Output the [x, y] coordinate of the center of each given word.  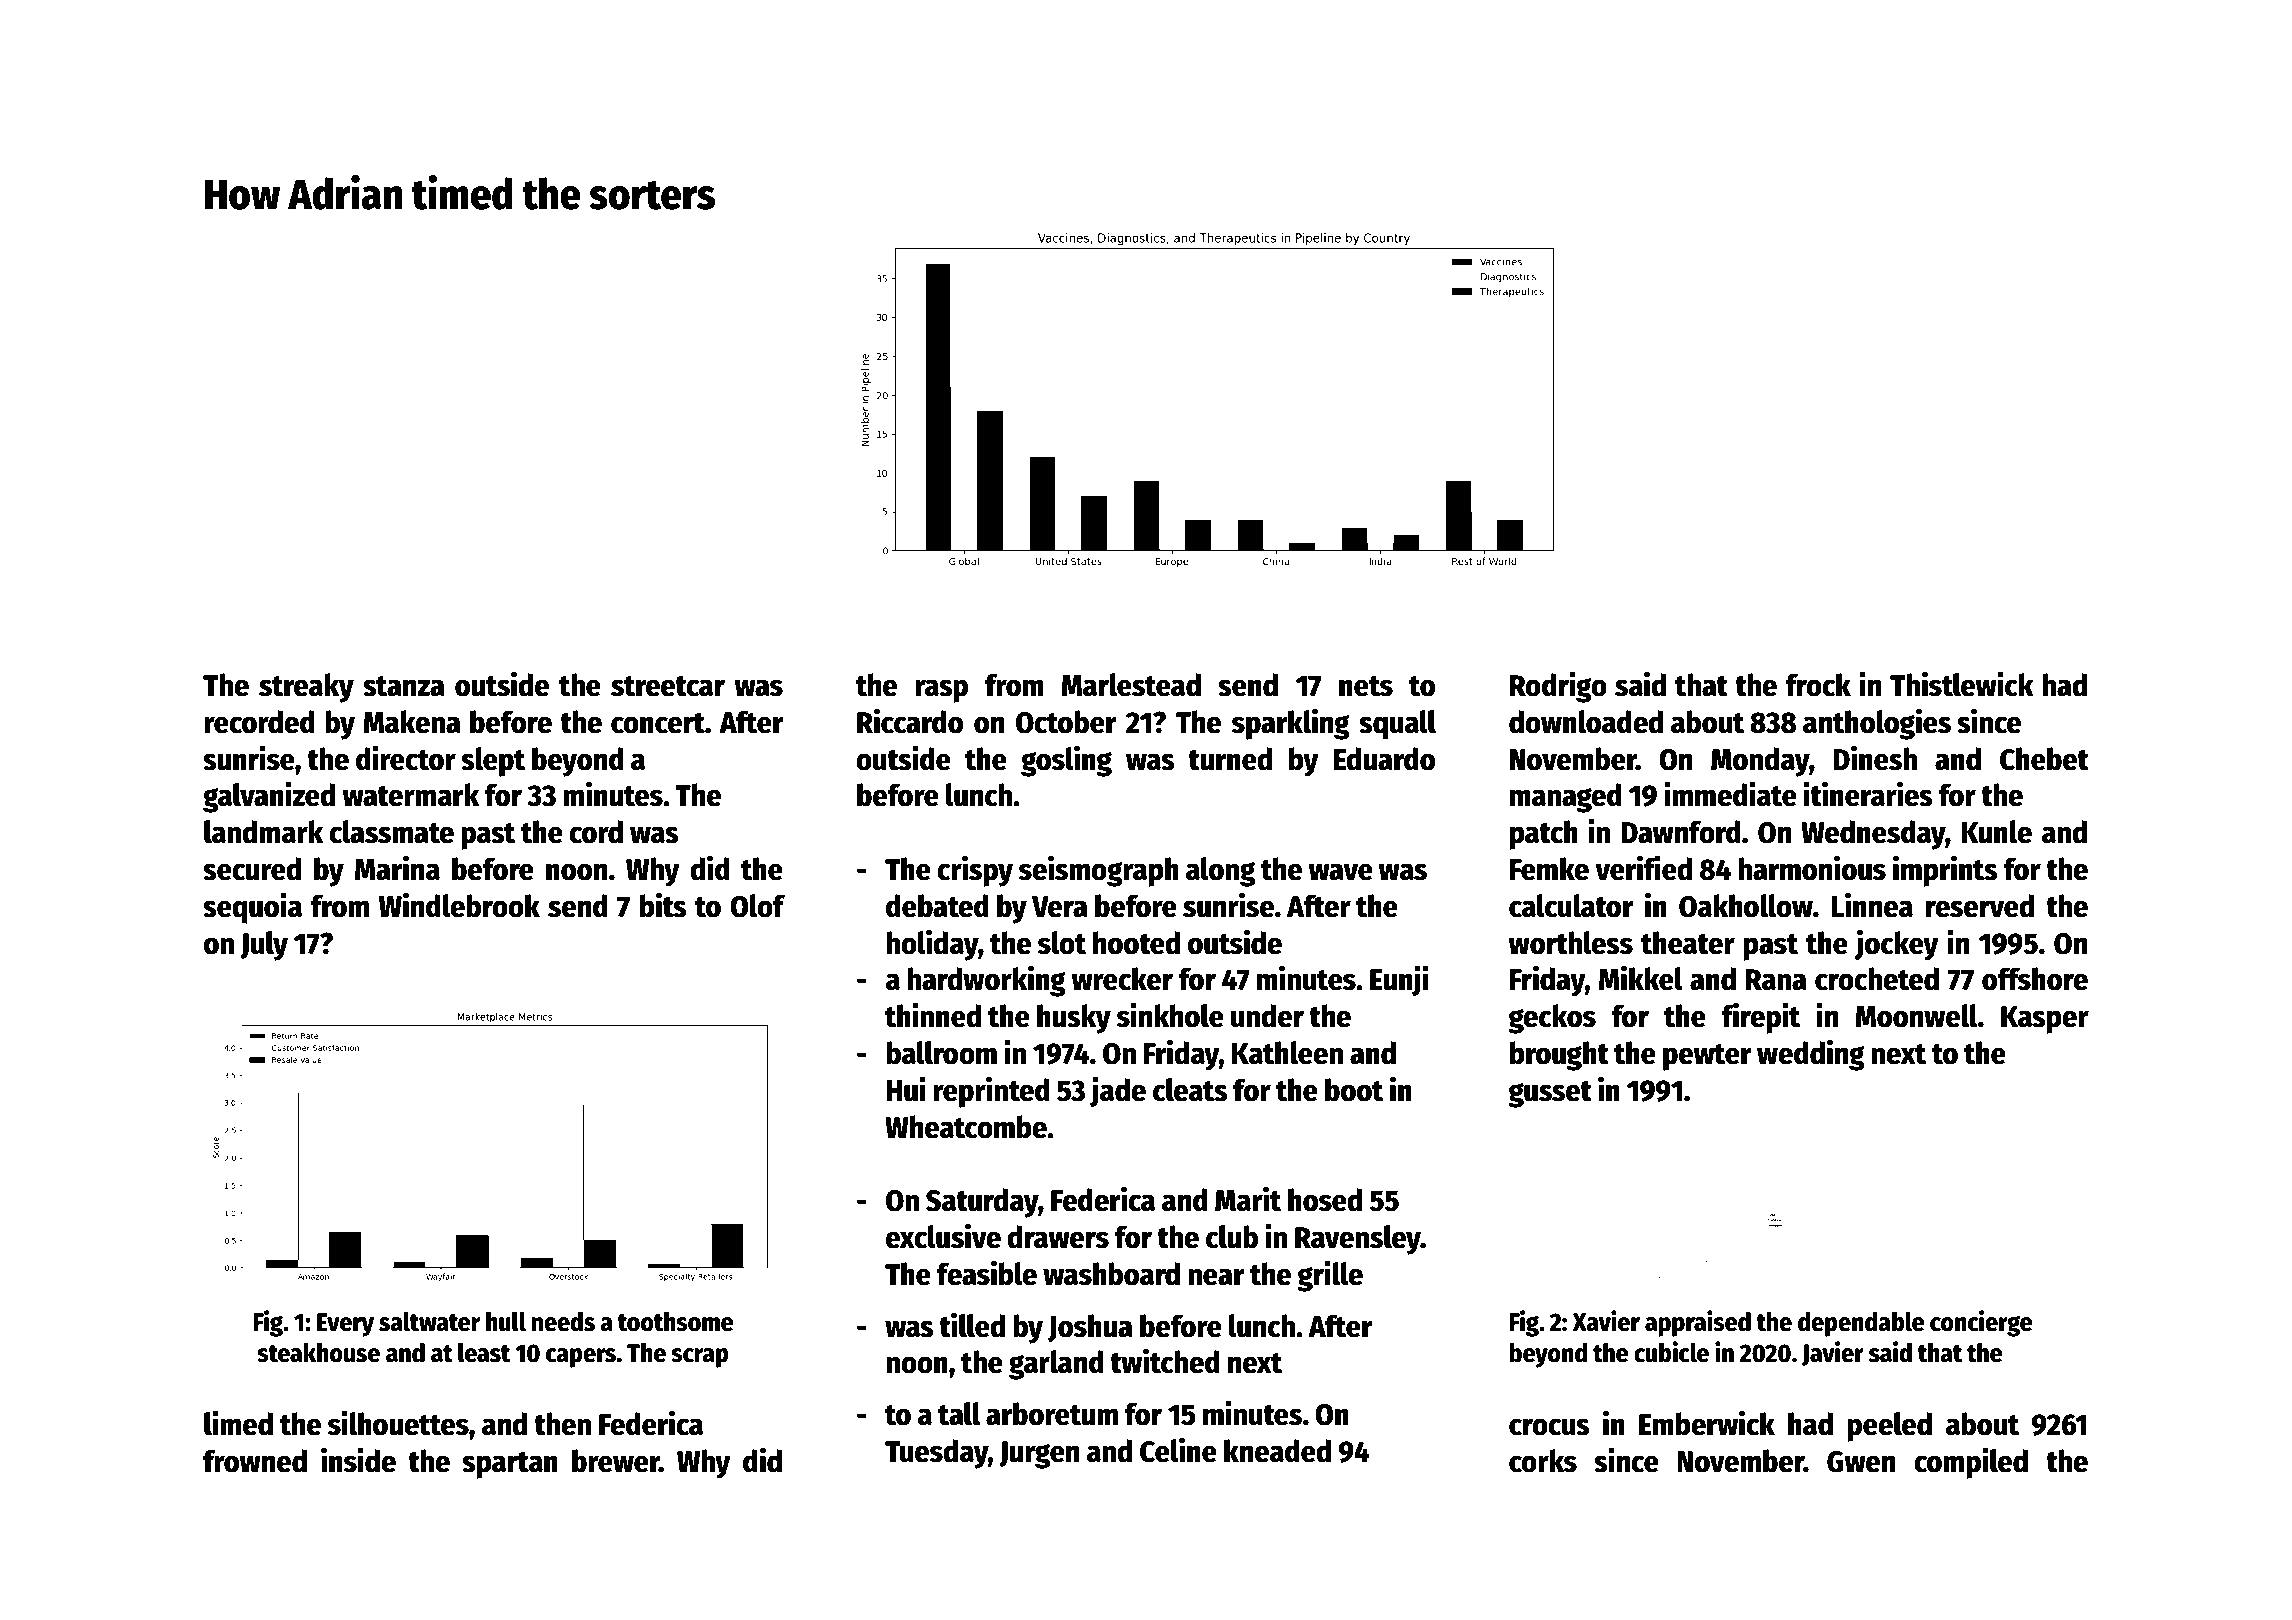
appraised [1698, 1323]
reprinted [991, 1092]
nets [1366, 686]
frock [1818, 685]
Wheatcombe [966, 1127]
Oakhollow [1746, 906]
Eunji [1399, 981]
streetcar [668, 686]
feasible [987, 1273]
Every [345, 1325]
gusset [1550, 1094]
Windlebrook [459, 905]
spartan [510, 1465]
